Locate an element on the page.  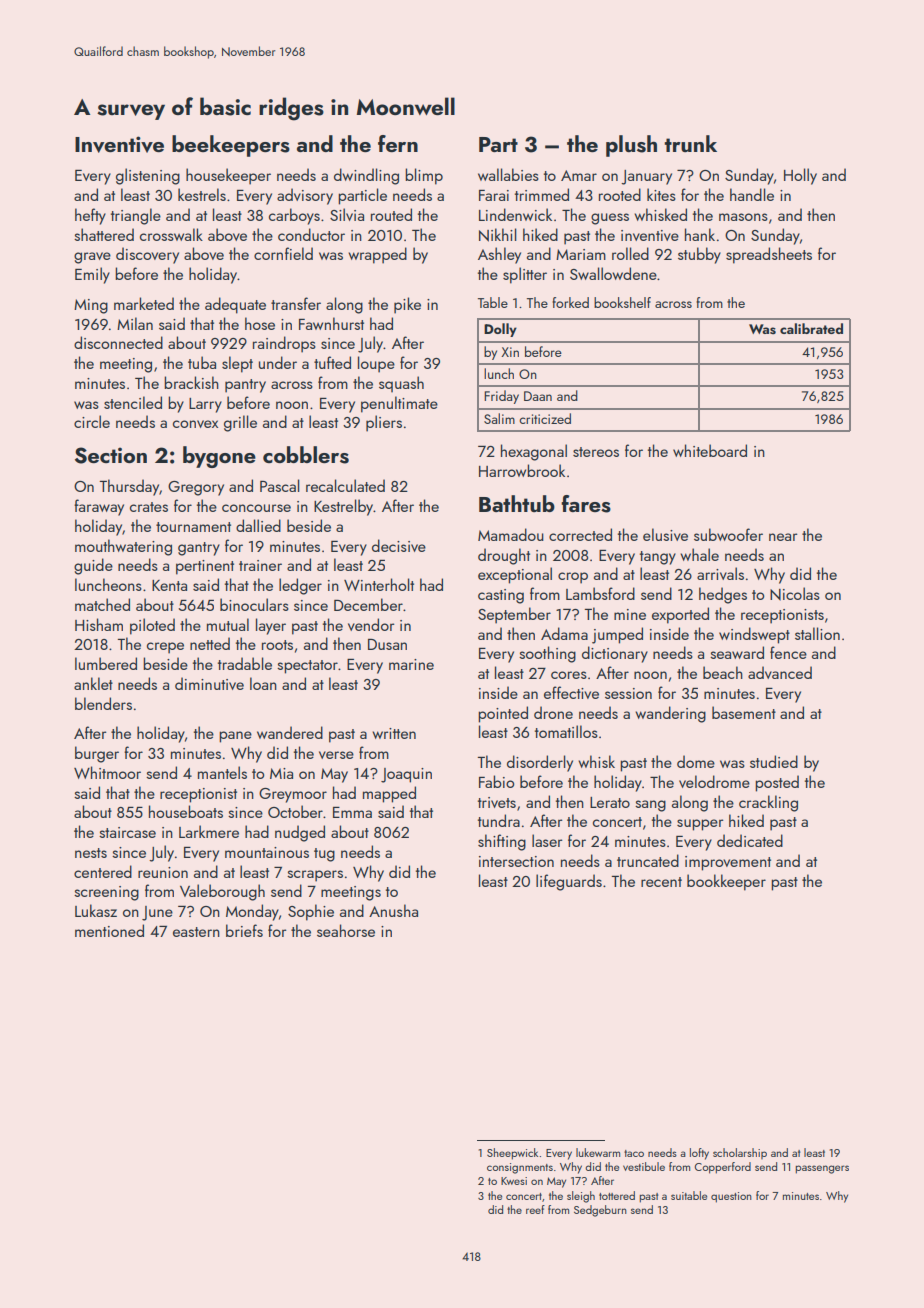
reunion is located at coordinates (163, 872).
